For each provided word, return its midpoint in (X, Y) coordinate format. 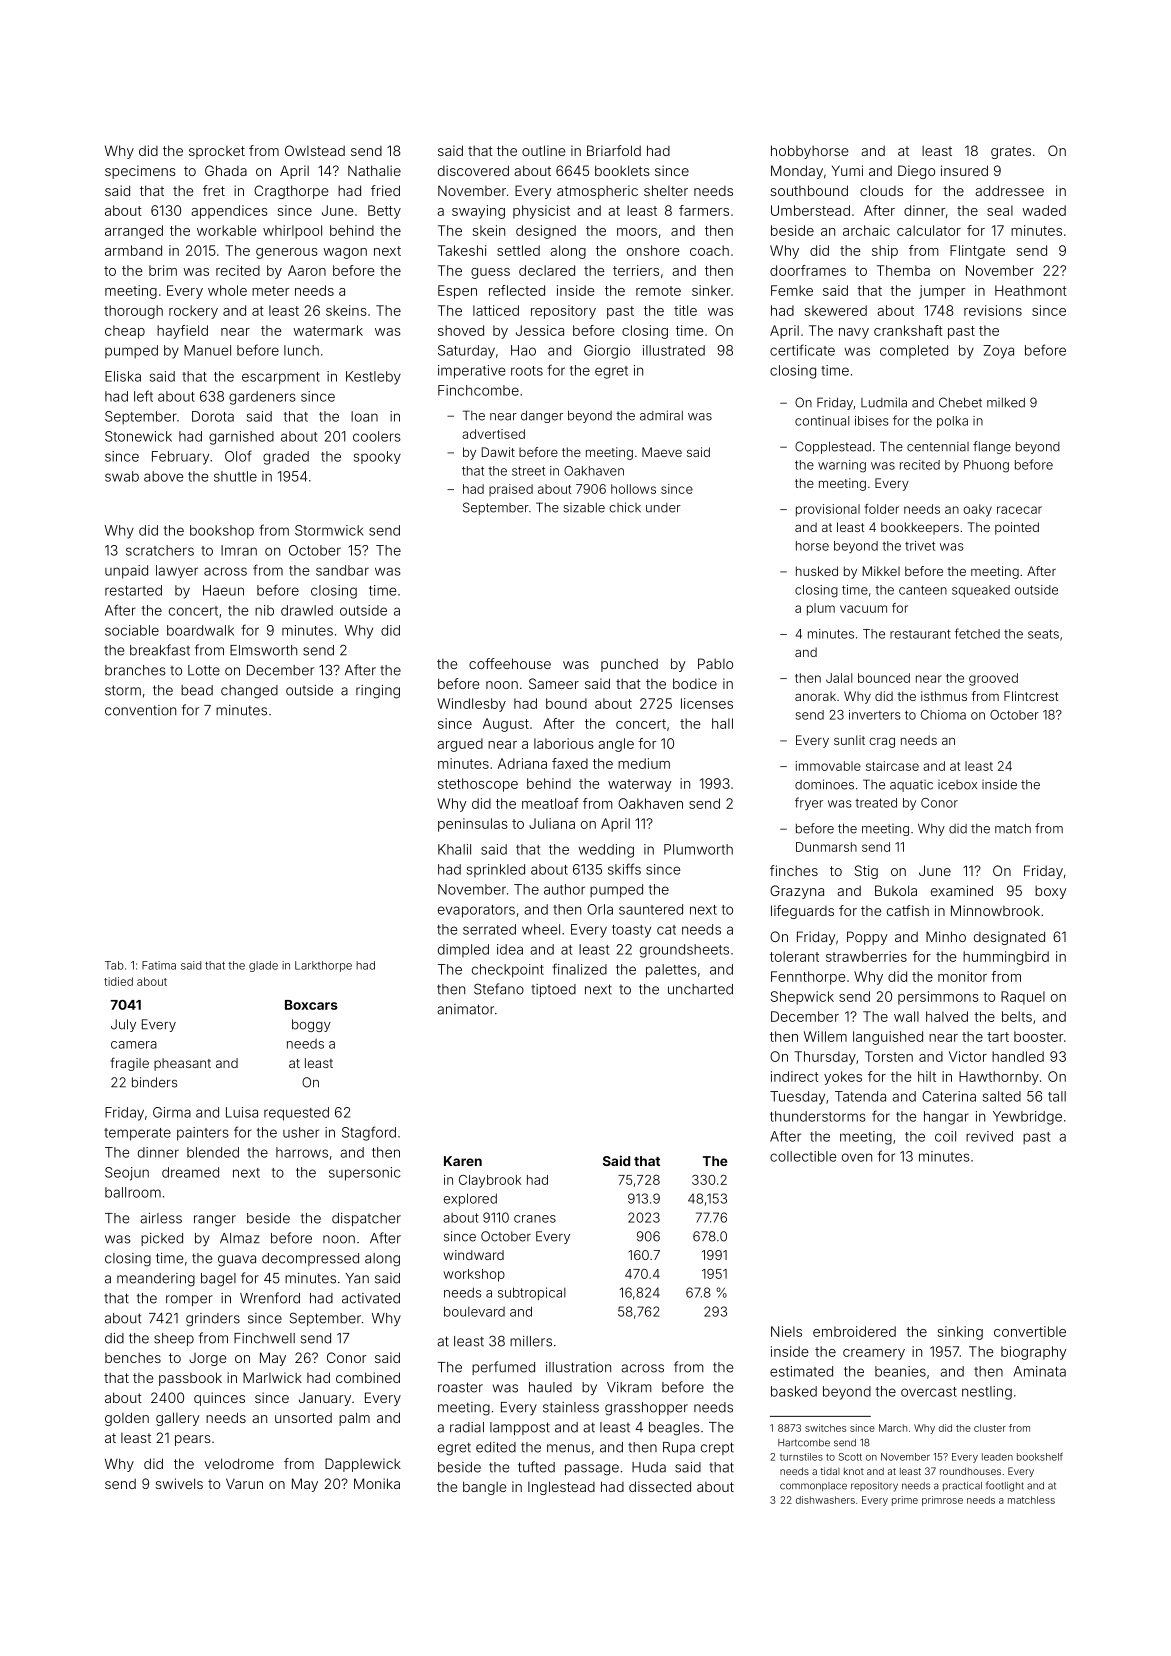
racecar (1019, 510)
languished (888, 1038)
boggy (311, 1025)
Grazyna (797, 892)
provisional (828, 510)
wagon (345, 253)
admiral (661, 415)
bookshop (222, 532)
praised (511, 490)
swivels (179, 1483)
